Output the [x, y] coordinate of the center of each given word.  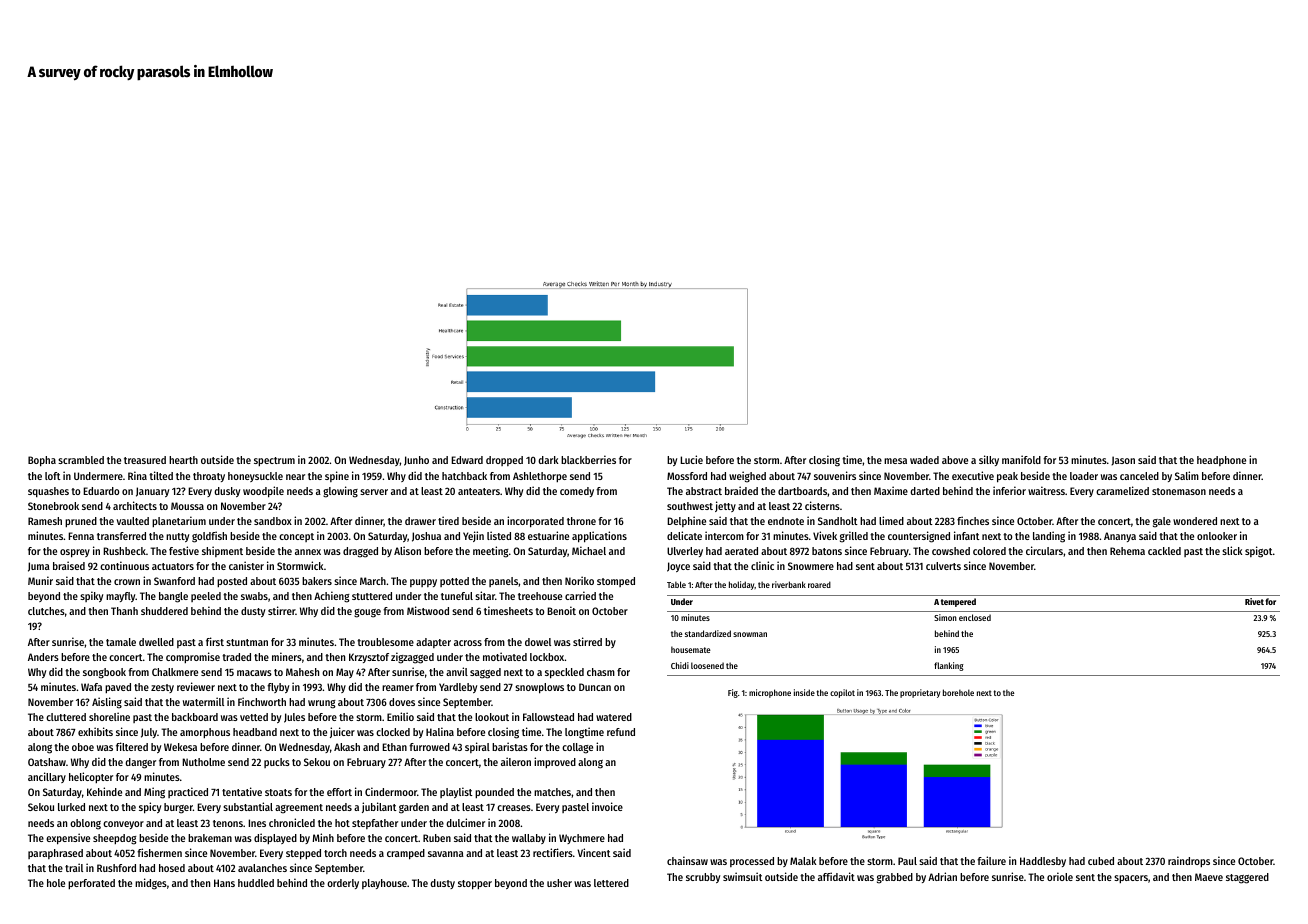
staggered [1247, 878]
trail [74, 867]
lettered [611, 883]
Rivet [1254, 601]
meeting [491, 552]
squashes [48, 492]
